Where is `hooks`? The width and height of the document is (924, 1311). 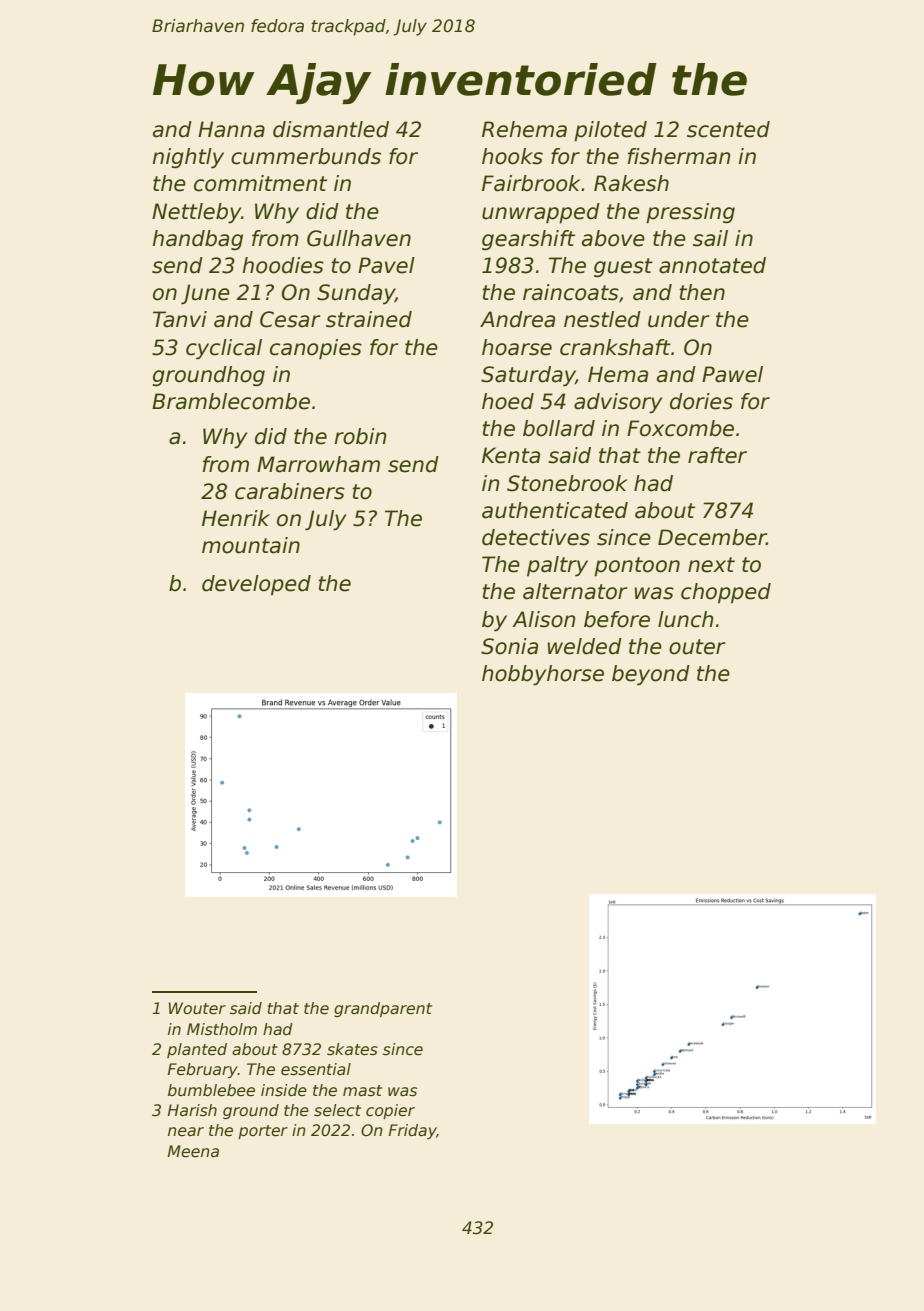 hooks is located at coordinates (512, 156).
